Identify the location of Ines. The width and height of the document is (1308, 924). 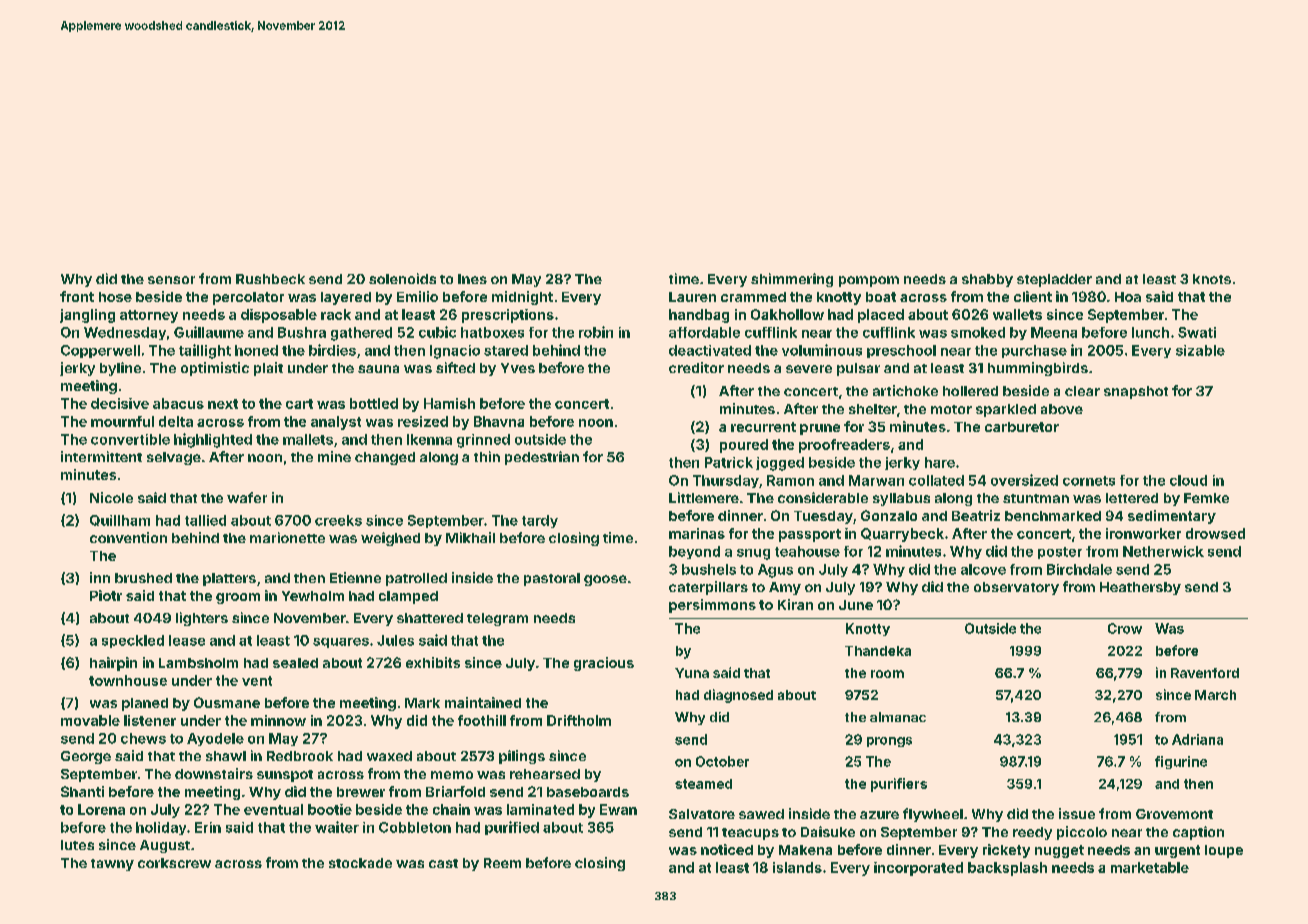
(472, 279).
